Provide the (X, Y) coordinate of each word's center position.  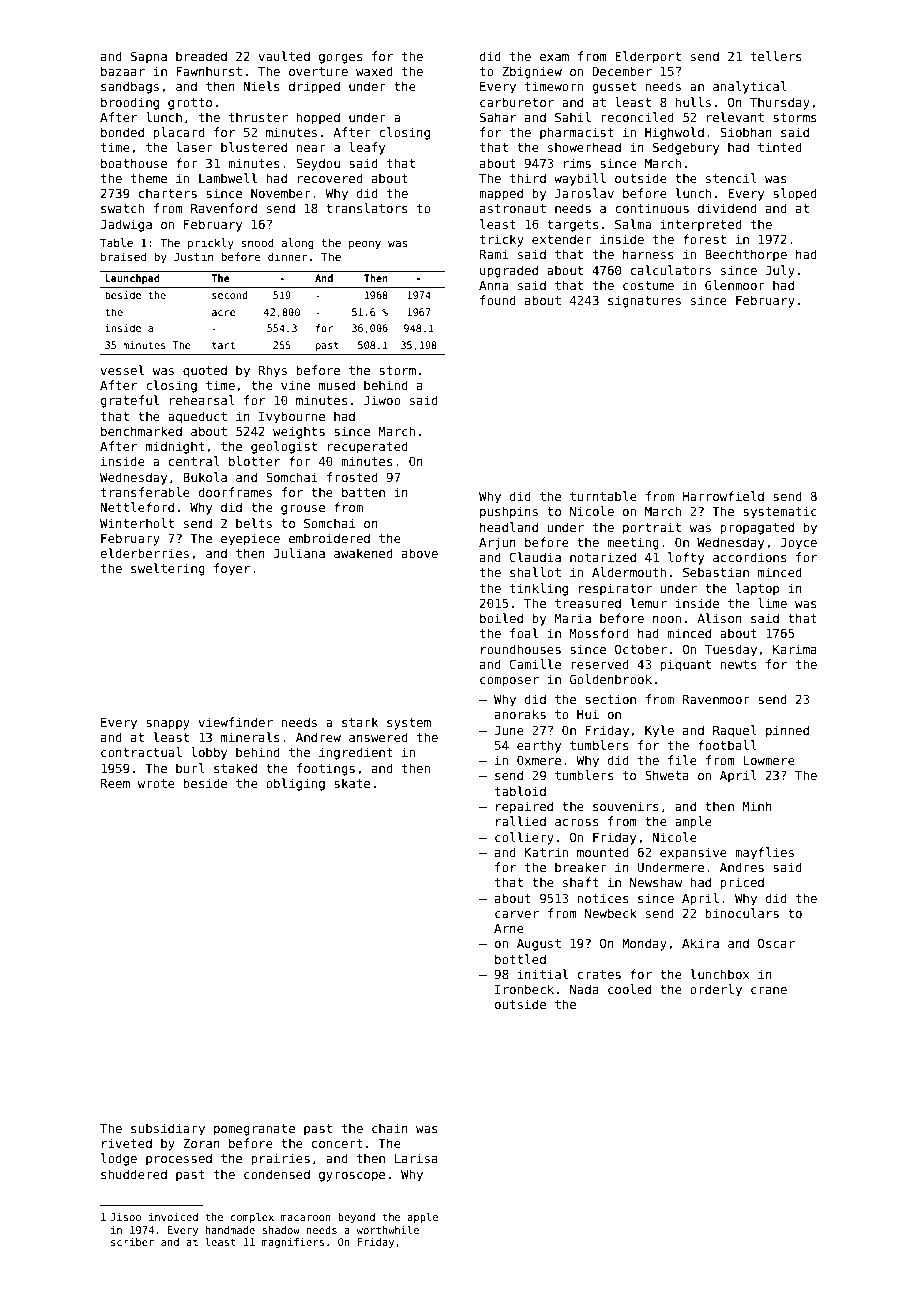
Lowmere (769, 760)
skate (352, 783)
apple (422, 1218)
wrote (156, 783)
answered (378, 737)
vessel (122, 370)
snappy (168, 725)
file (682, 760)
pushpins (509, 512)
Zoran (201, 1143)
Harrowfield (723, 496)
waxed (374, 71)
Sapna (149, 57)
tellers (776, 56)
